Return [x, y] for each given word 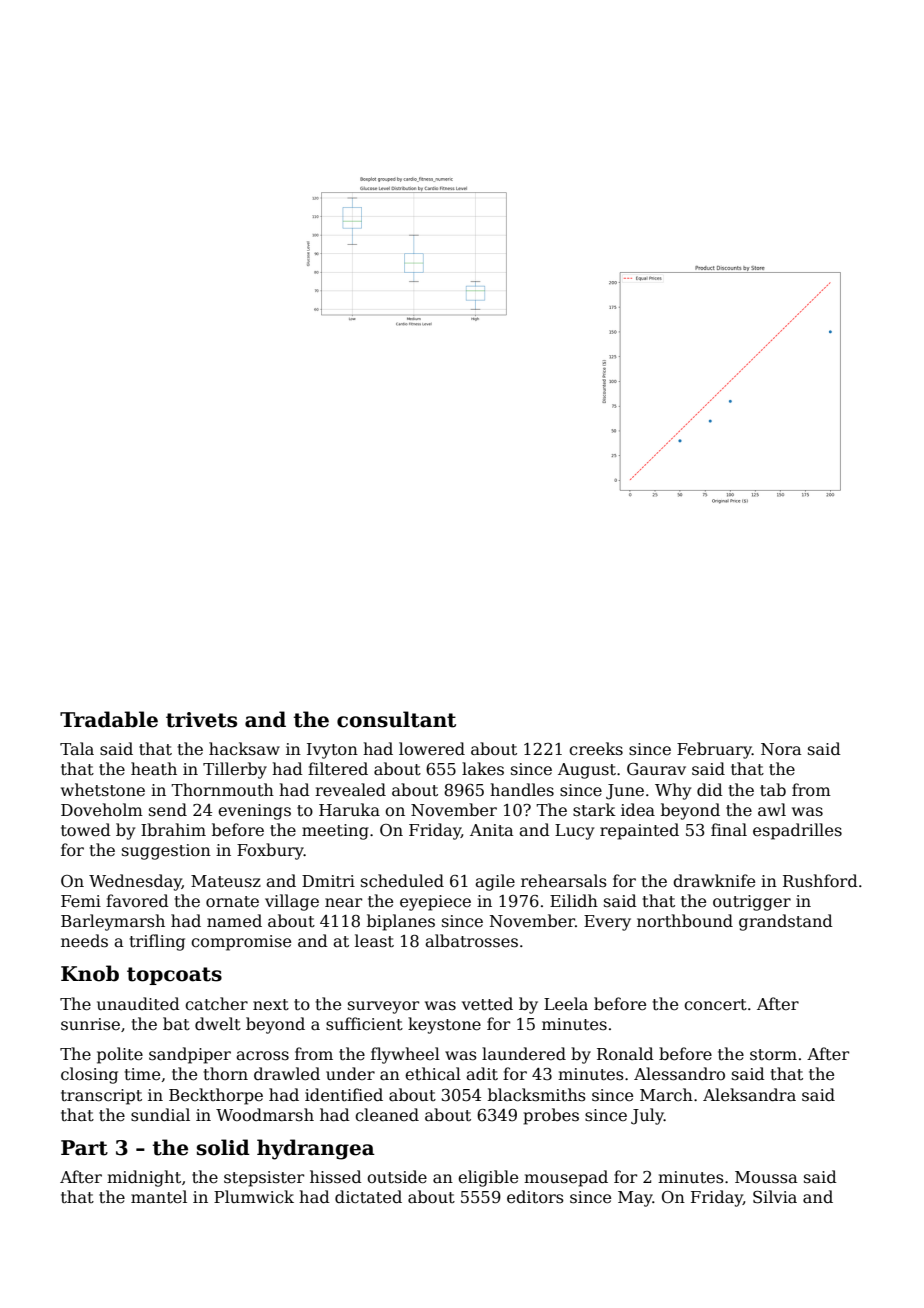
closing [89, 1075]
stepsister [264, 1179]
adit [482, 1074]
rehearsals [564, 881]
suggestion [166, 852]
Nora [781, 749]
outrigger [752, 903]
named [234, 921]
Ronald [625, 1053]
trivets [201, 720]
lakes [483, 769]
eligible [488, 1178]
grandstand [786, 922]
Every [607, 923]
